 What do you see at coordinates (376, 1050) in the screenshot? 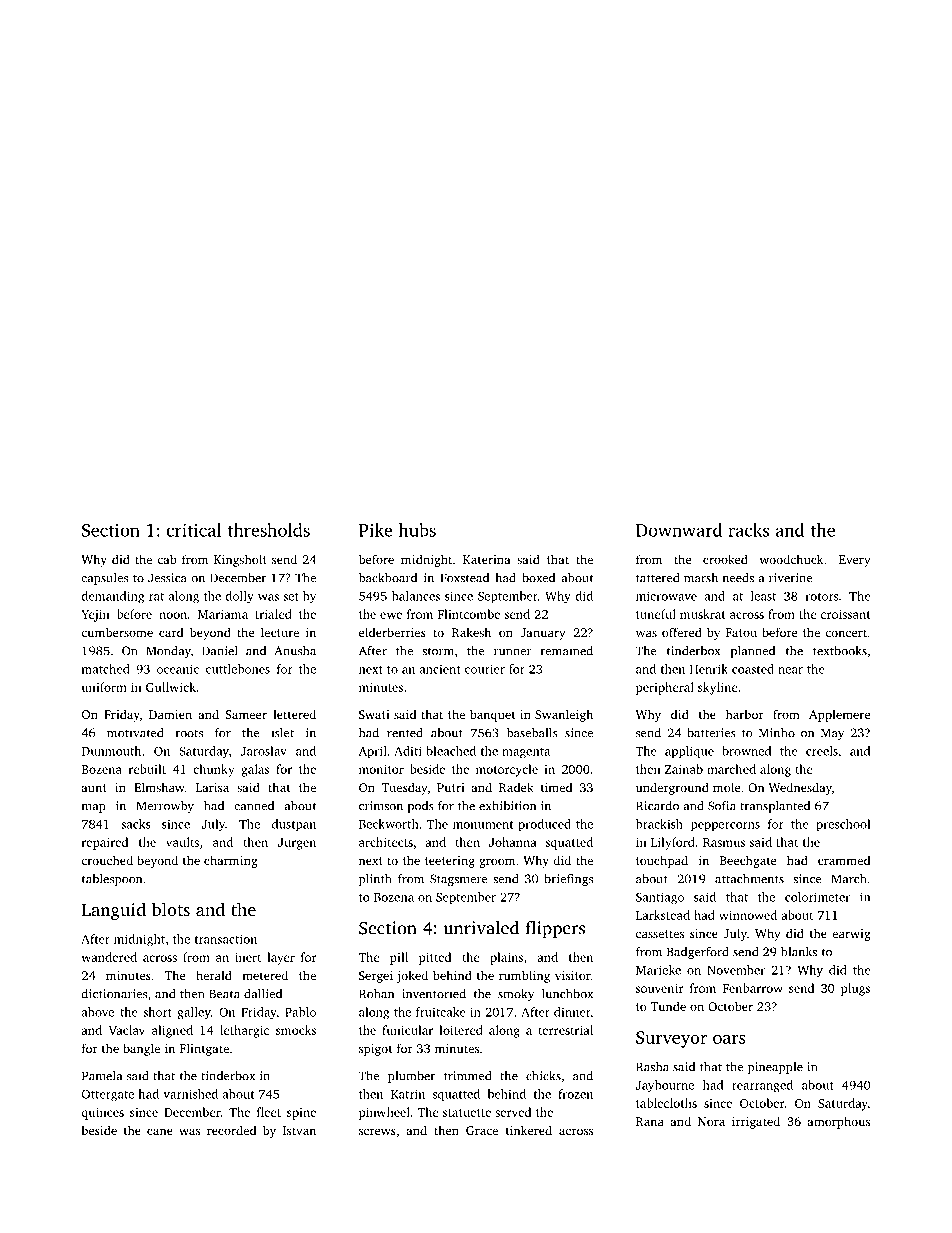
I see `spigot` at bounding box center [376, 1050].
